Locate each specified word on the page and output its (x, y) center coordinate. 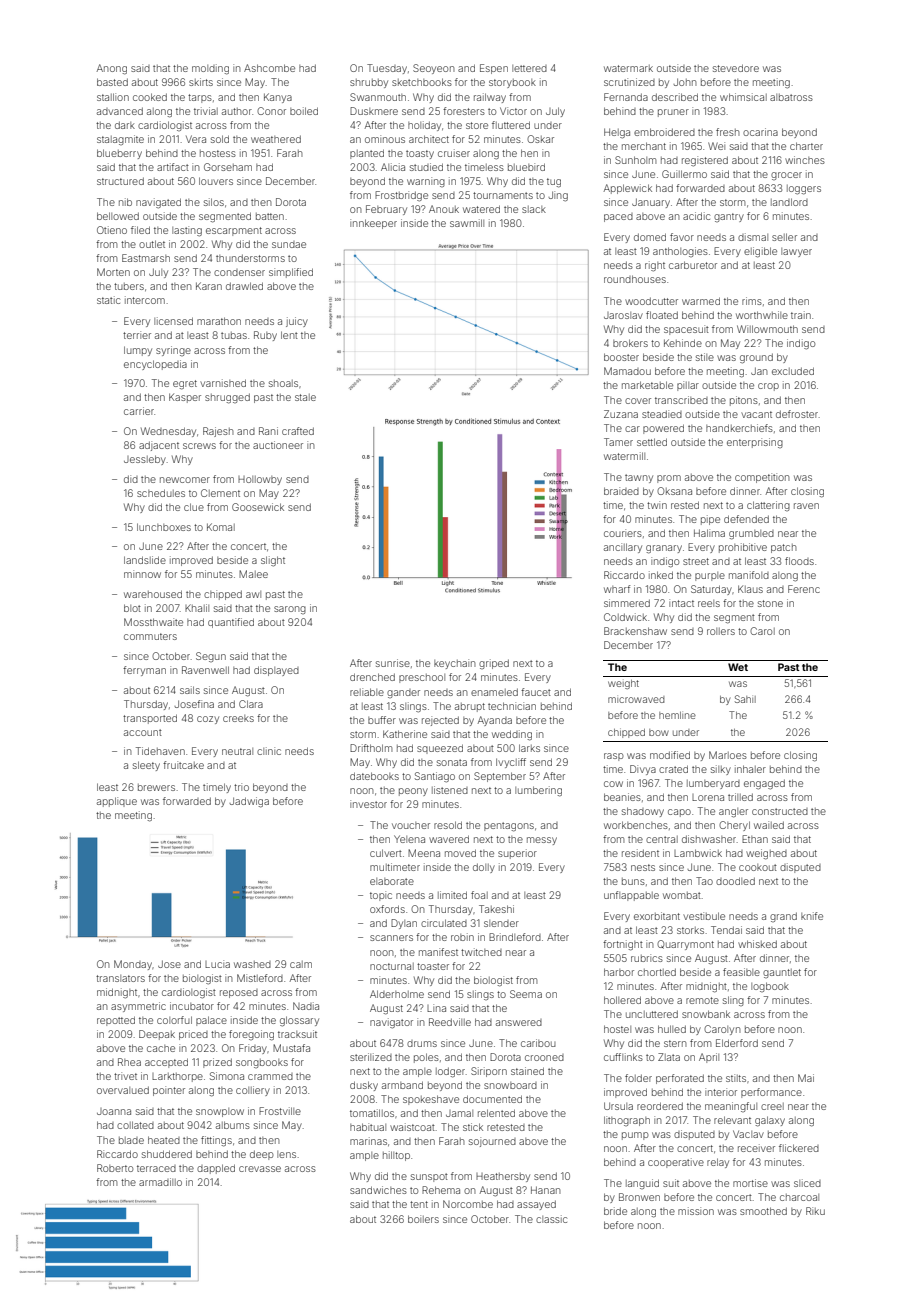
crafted (298, 431)
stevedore (736, 68)
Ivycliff (511, 763)
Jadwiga (249, 802)
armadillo (160, 1182)
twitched (481, 952)
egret (185, 385)
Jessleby (145, 460)
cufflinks (623, 1057)
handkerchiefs (739, 428)
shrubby (369, 83)
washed (252, 964)
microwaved (636, 699)
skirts (201, 82)
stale (305, 397)
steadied (662, 414)
